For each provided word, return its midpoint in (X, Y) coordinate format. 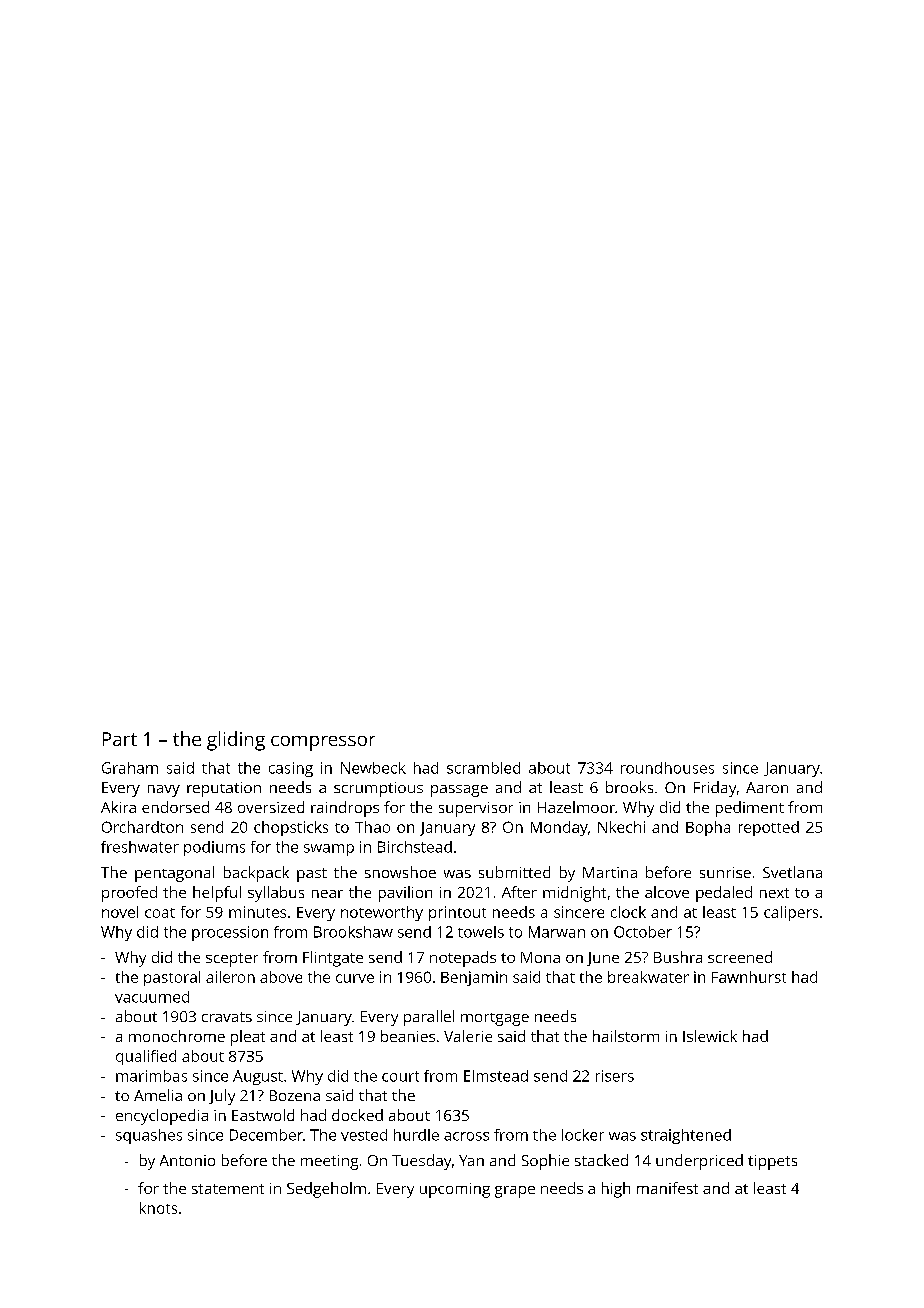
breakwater (648, 977)
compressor (323, 743)
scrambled (483, 768)
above (281, 977)
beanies (408, 1036)
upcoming (455, 1190)
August (258, 1077)
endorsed (175, 807)
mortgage (495, 1019)
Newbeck (373, 768)
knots (158, 1208)
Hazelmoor (576, 807)
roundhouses (667, 768)
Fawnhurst (749, 977)
